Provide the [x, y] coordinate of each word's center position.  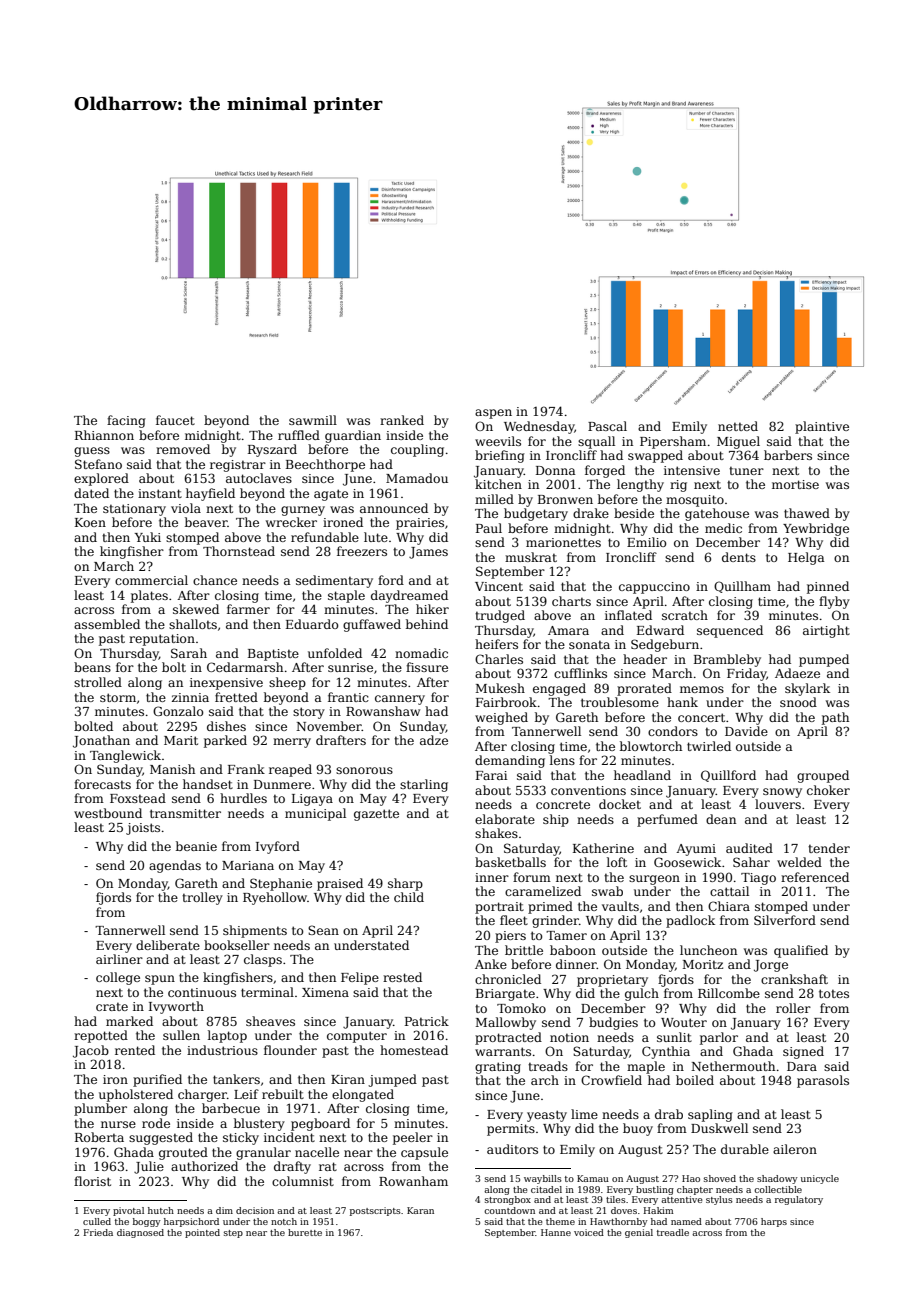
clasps [263, 960]
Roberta [99, 1137]
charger [202, 1095]
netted [738, 426]
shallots [193, 624]
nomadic [421, 653]
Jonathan [101, 741]
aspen [493, 414]
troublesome [620, 702]
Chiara [729, 906]
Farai [491, 775]
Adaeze [797, 673]
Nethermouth [733, 1066]
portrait [499, 908]
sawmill [313, 420]
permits [511, 1130]
